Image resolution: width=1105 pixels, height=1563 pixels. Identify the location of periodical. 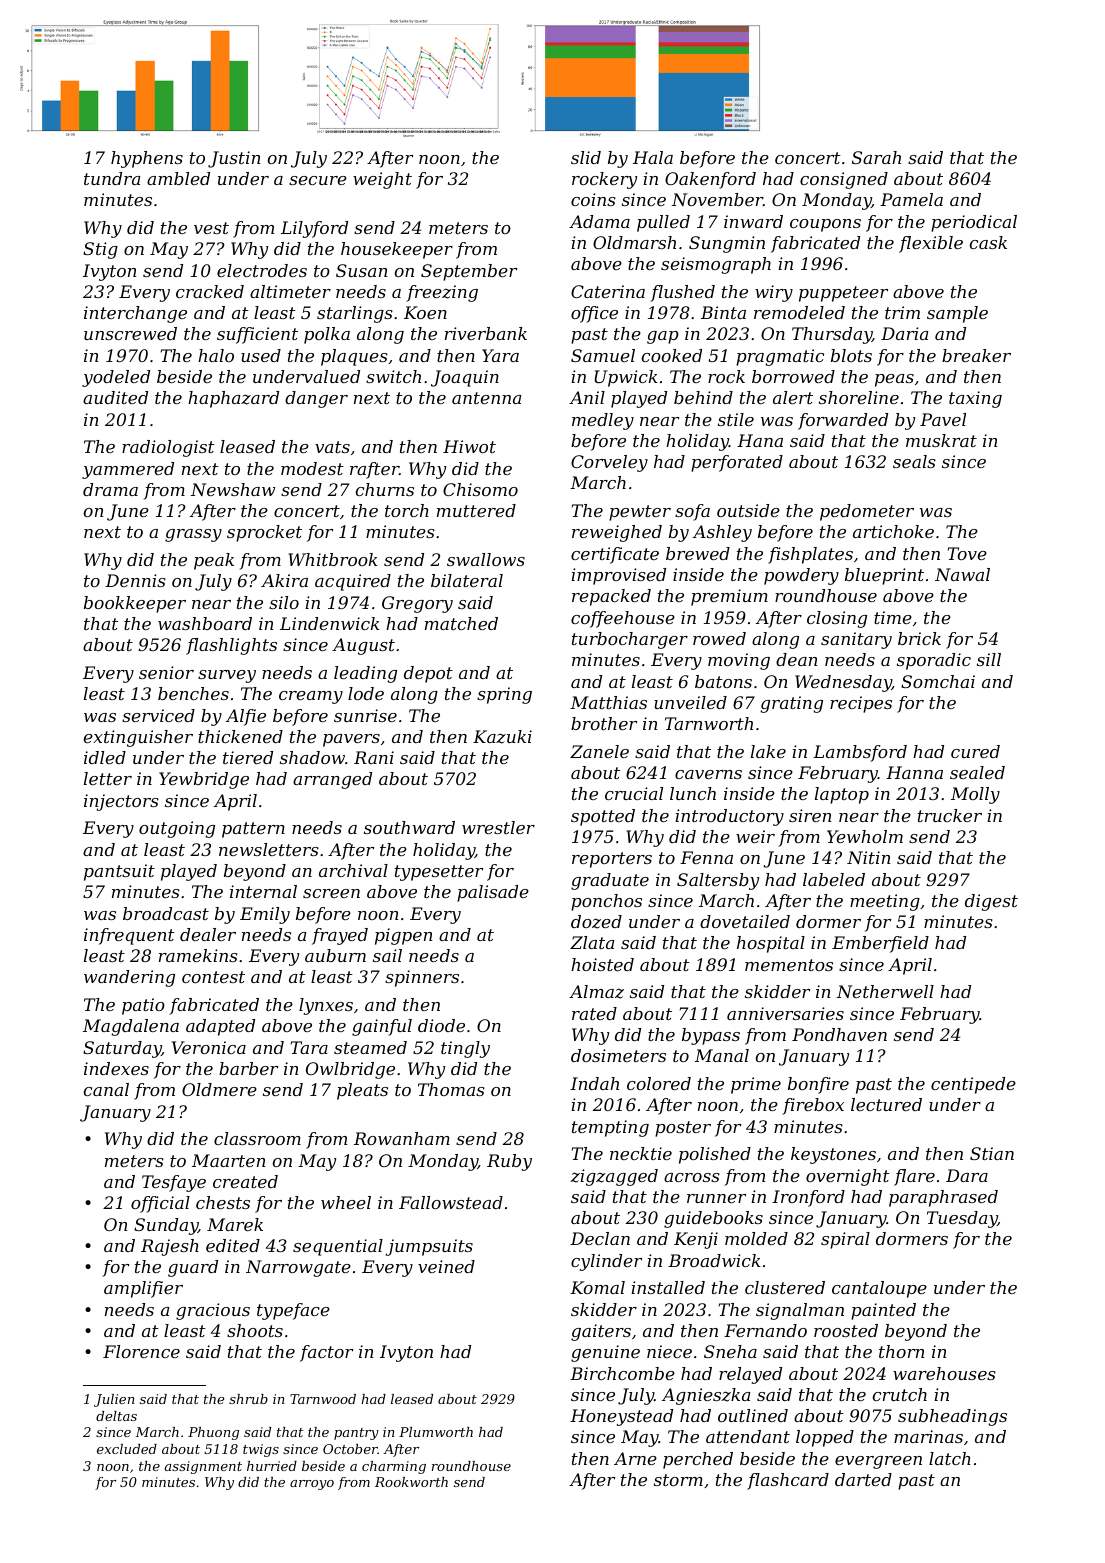
(974, 223).
